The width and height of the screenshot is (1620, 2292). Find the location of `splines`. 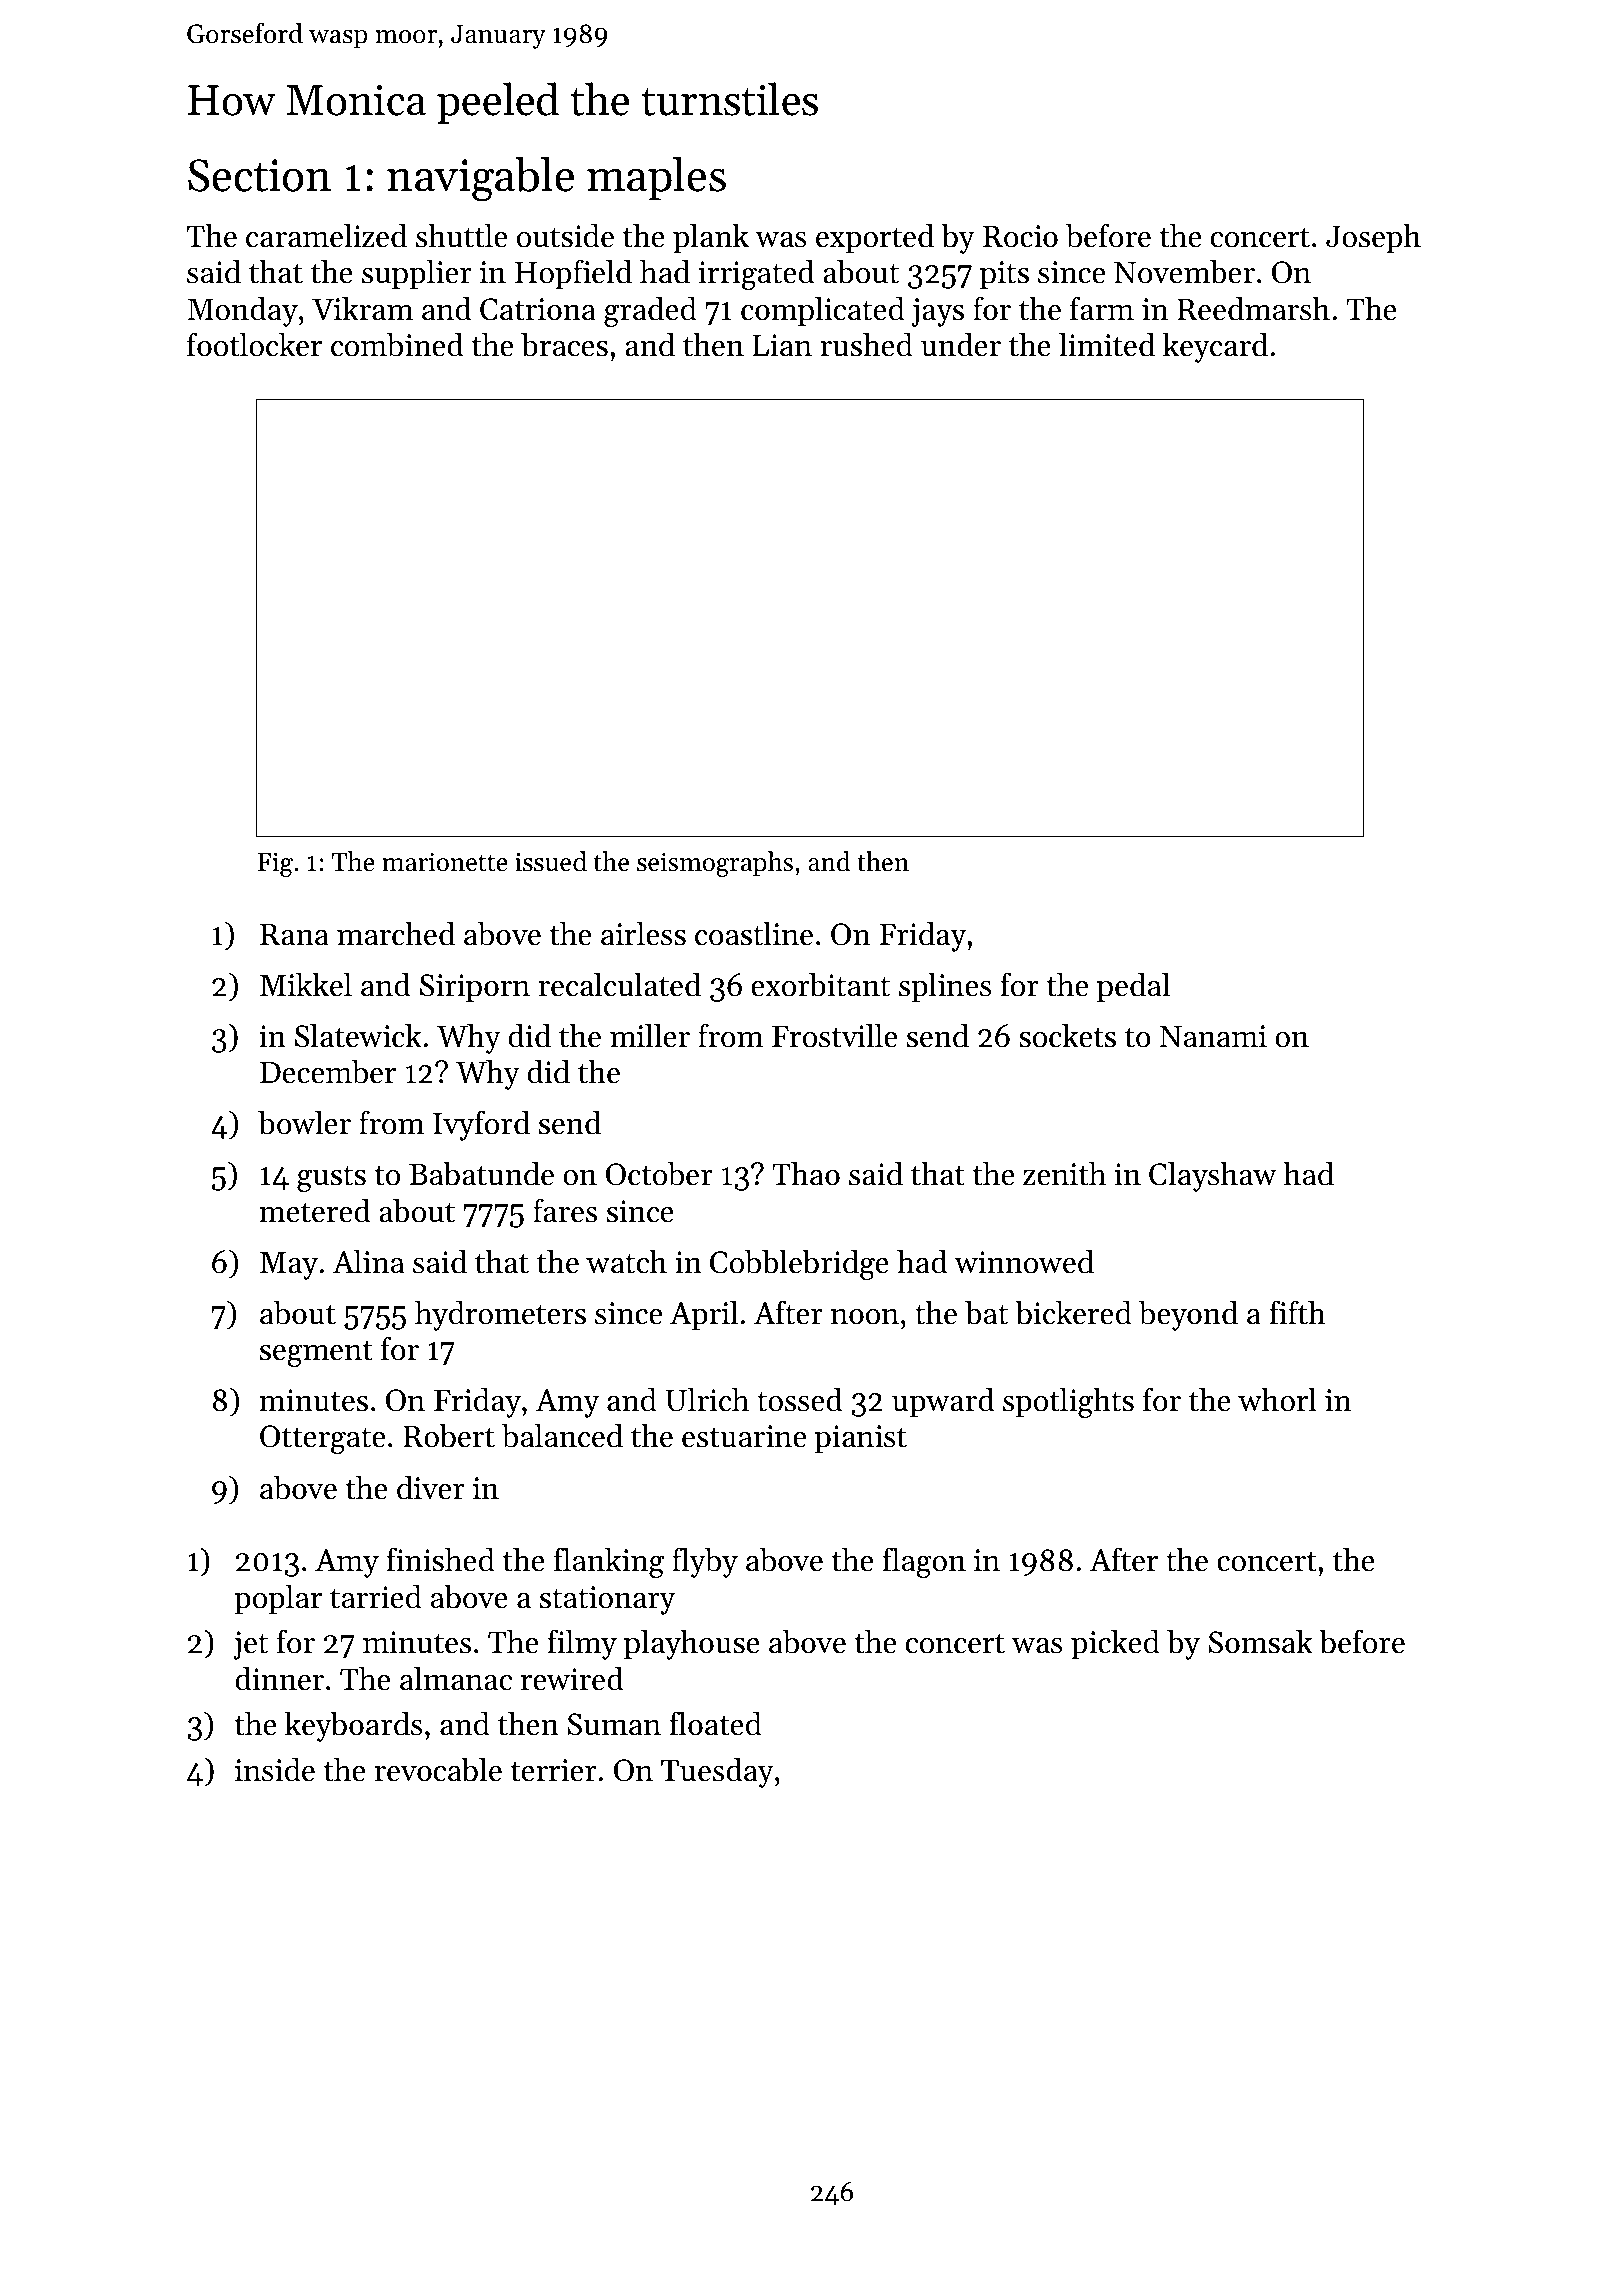

splines is located at coordinates (945, 987).
